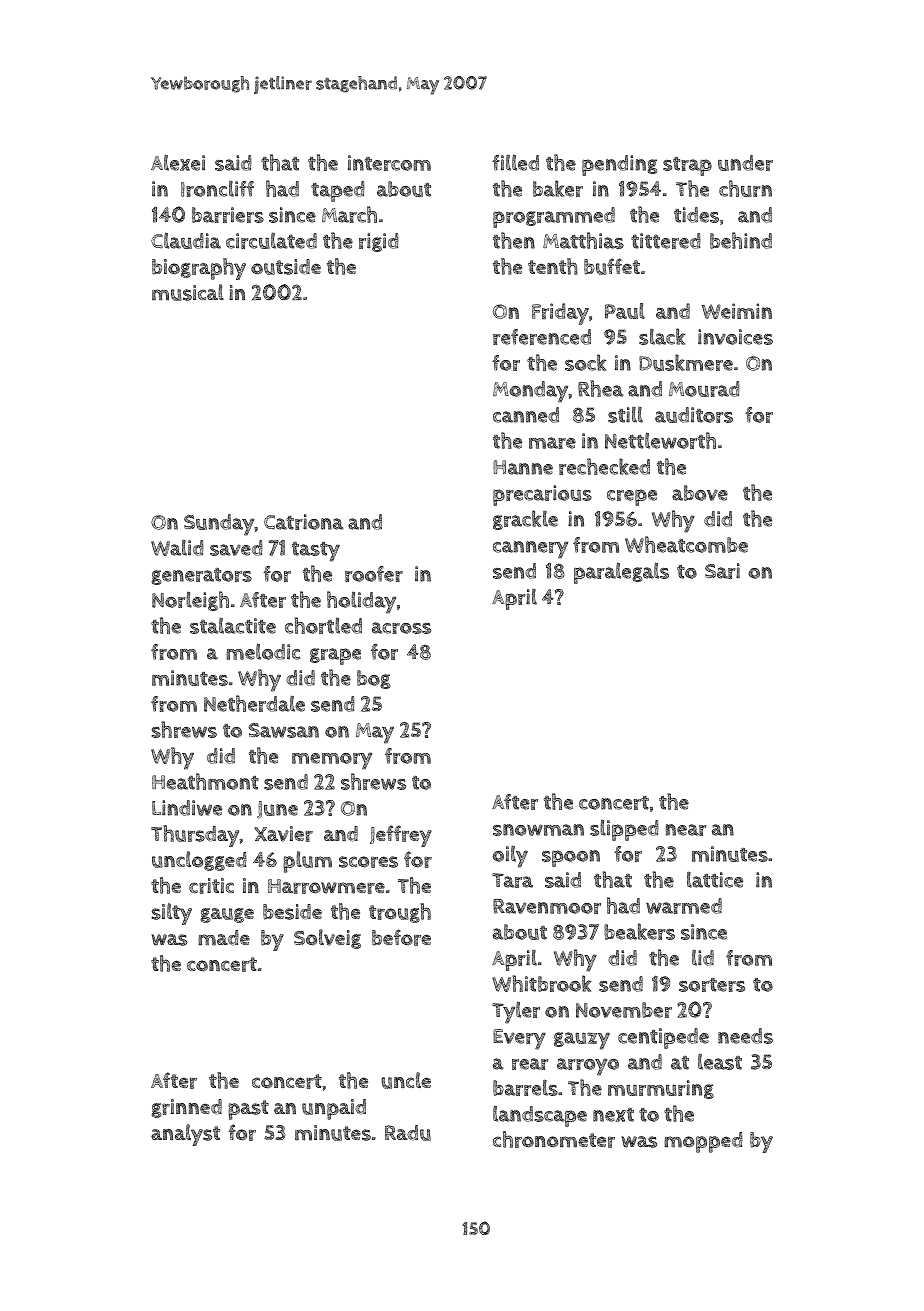  I want to click on near, so click(686, 830).
